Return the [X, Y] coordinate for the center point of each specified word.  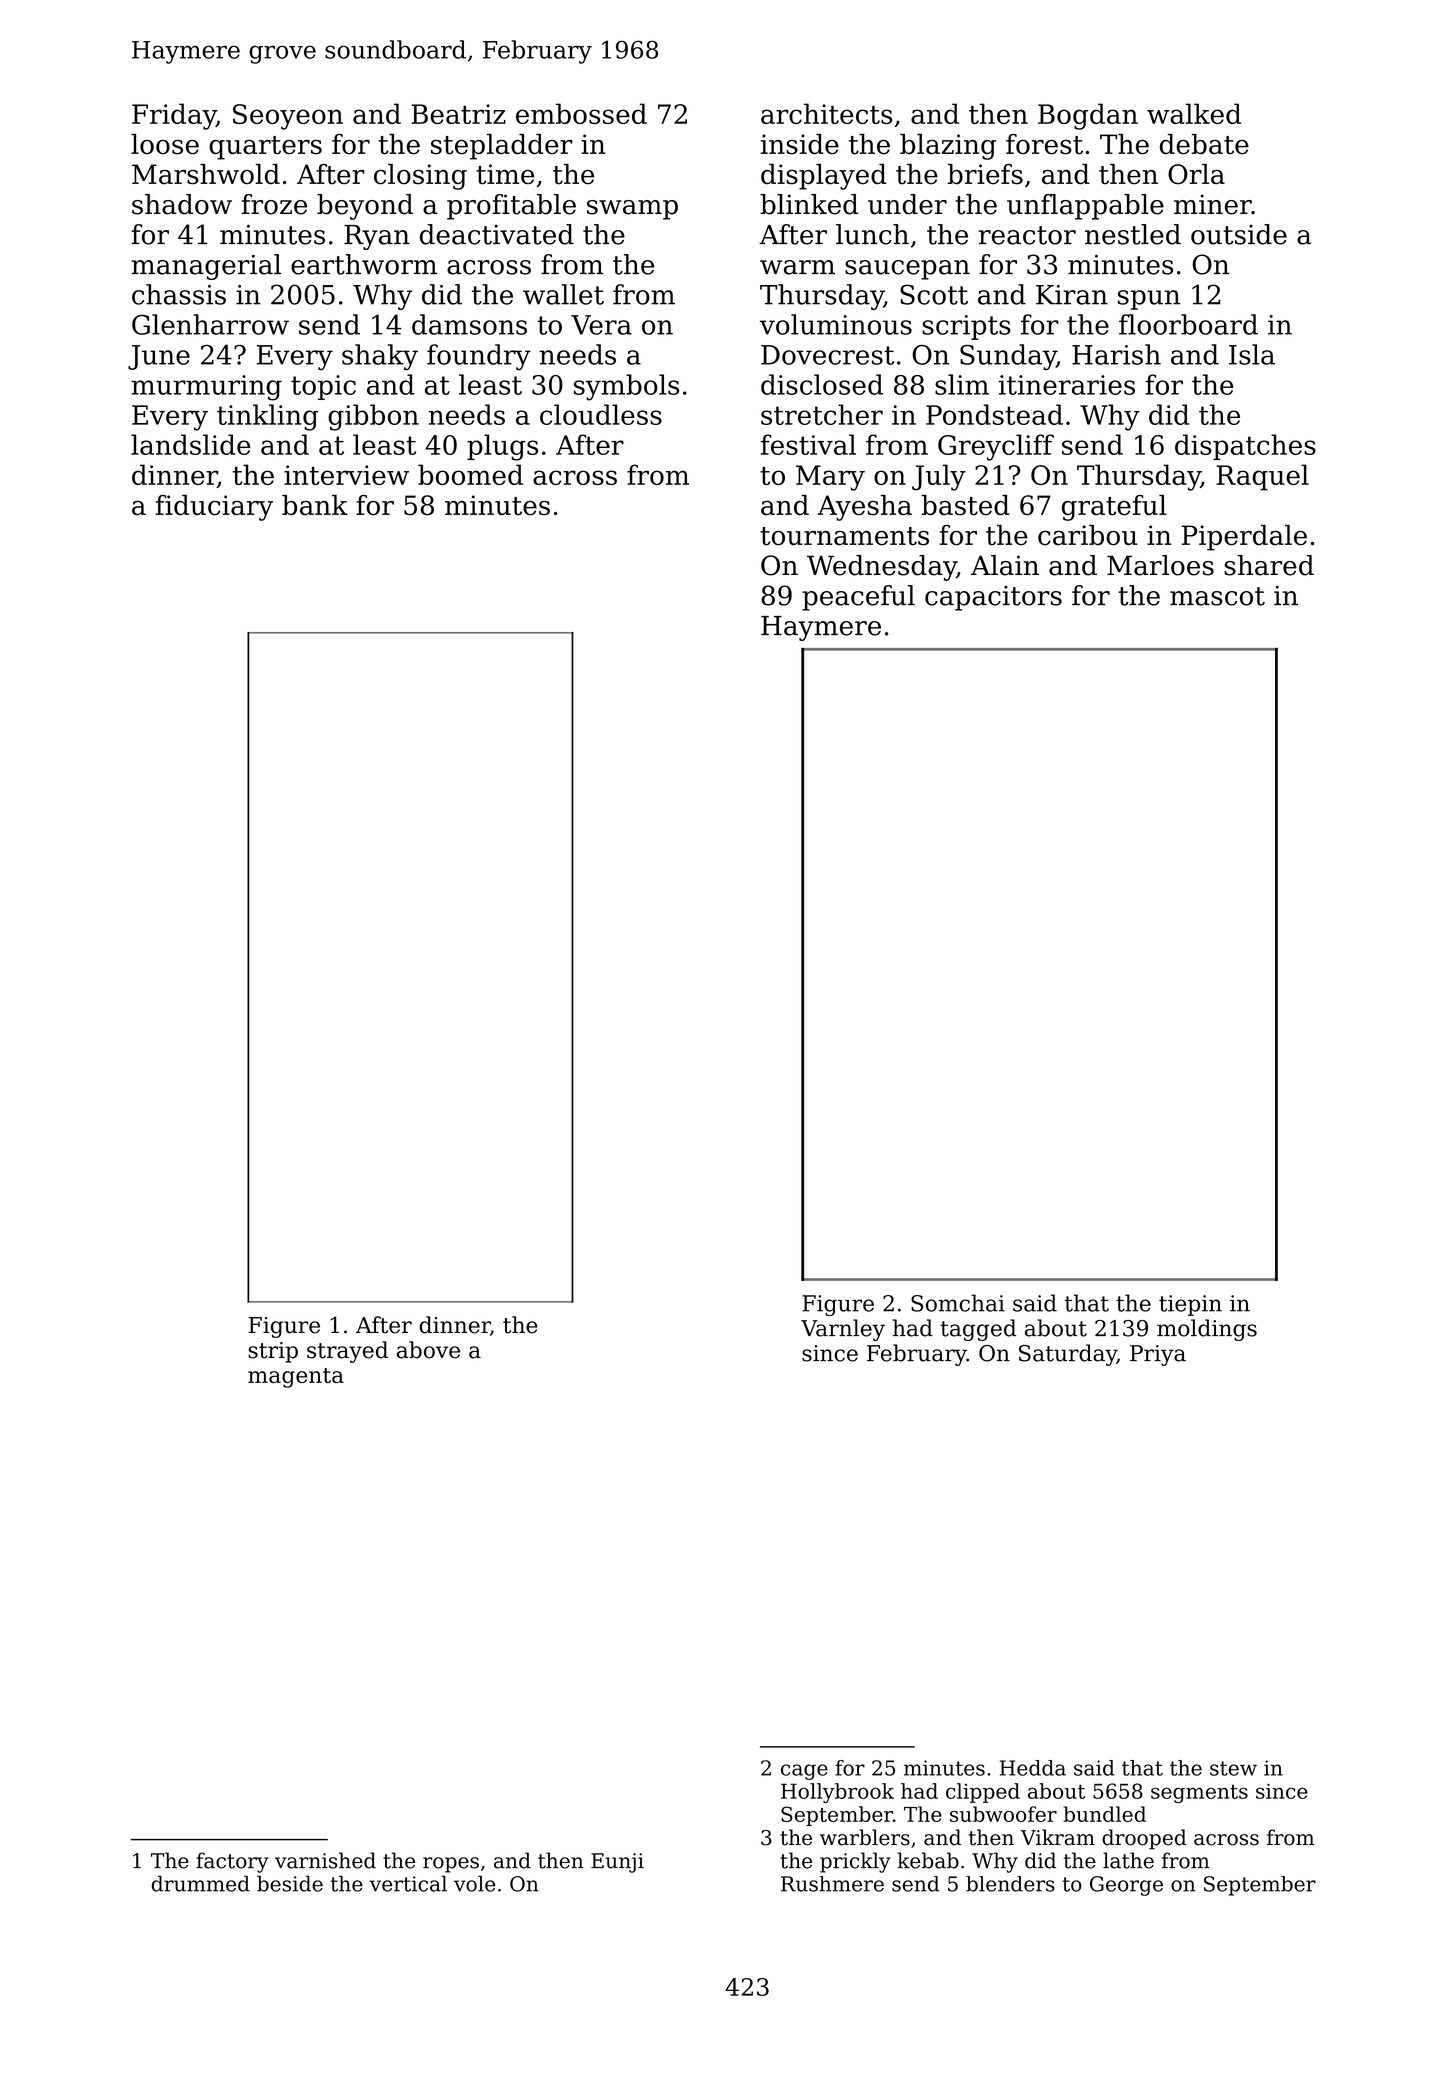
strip [273, 1352]
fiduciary [214, 508]
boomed [470, 474]
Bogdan [1088, 116]
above [428, 1350]
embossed [581, 113]
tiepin [1190, 1305]
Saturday [1068, 1355]
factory [232, 1862]
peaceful [858, 598]
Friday [174, 116]
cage [804, 1772]
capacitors [993, 598]
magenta [296, 1378]
